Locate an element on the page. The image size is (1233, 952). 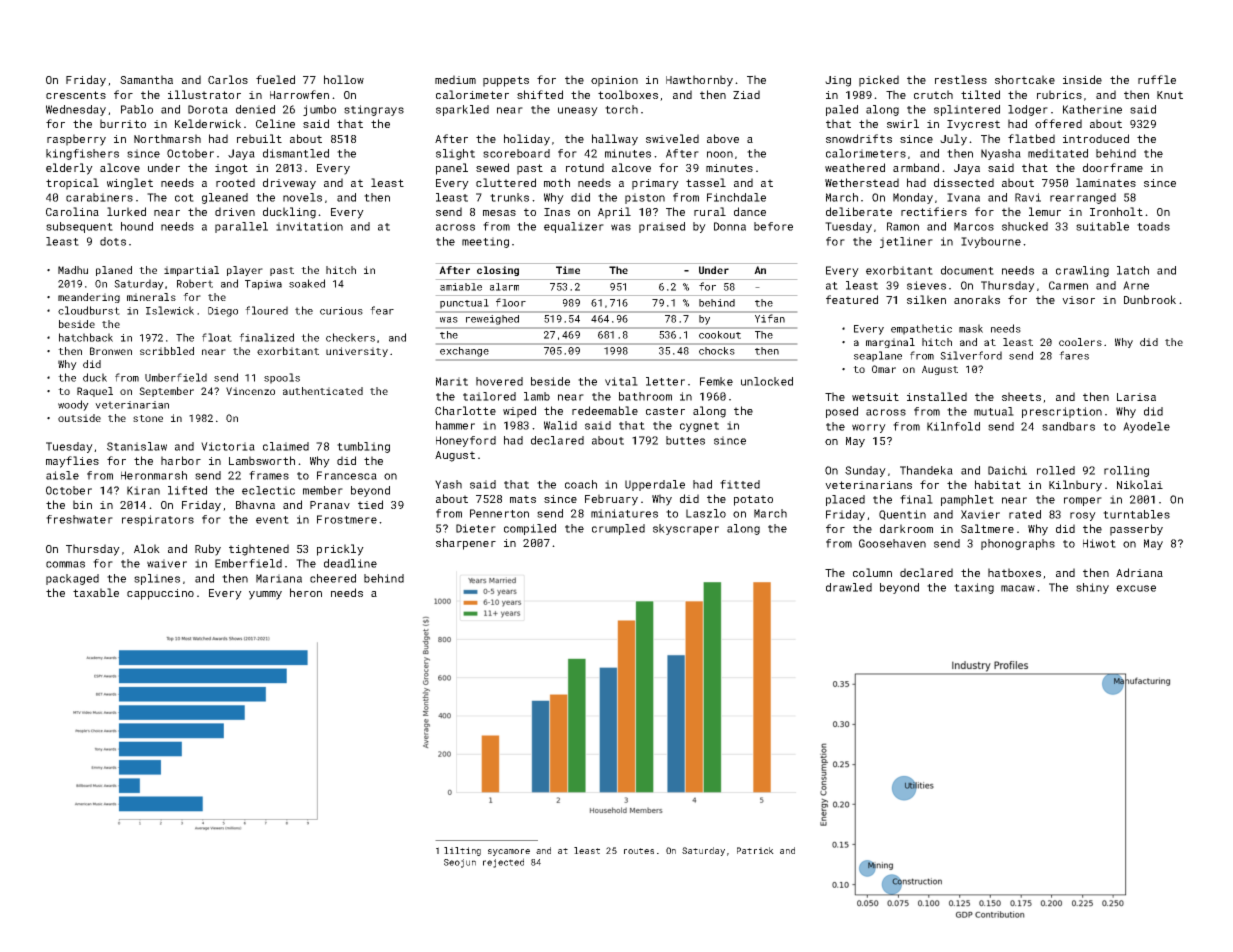
coolers is located at coordinates (1080, 342).
